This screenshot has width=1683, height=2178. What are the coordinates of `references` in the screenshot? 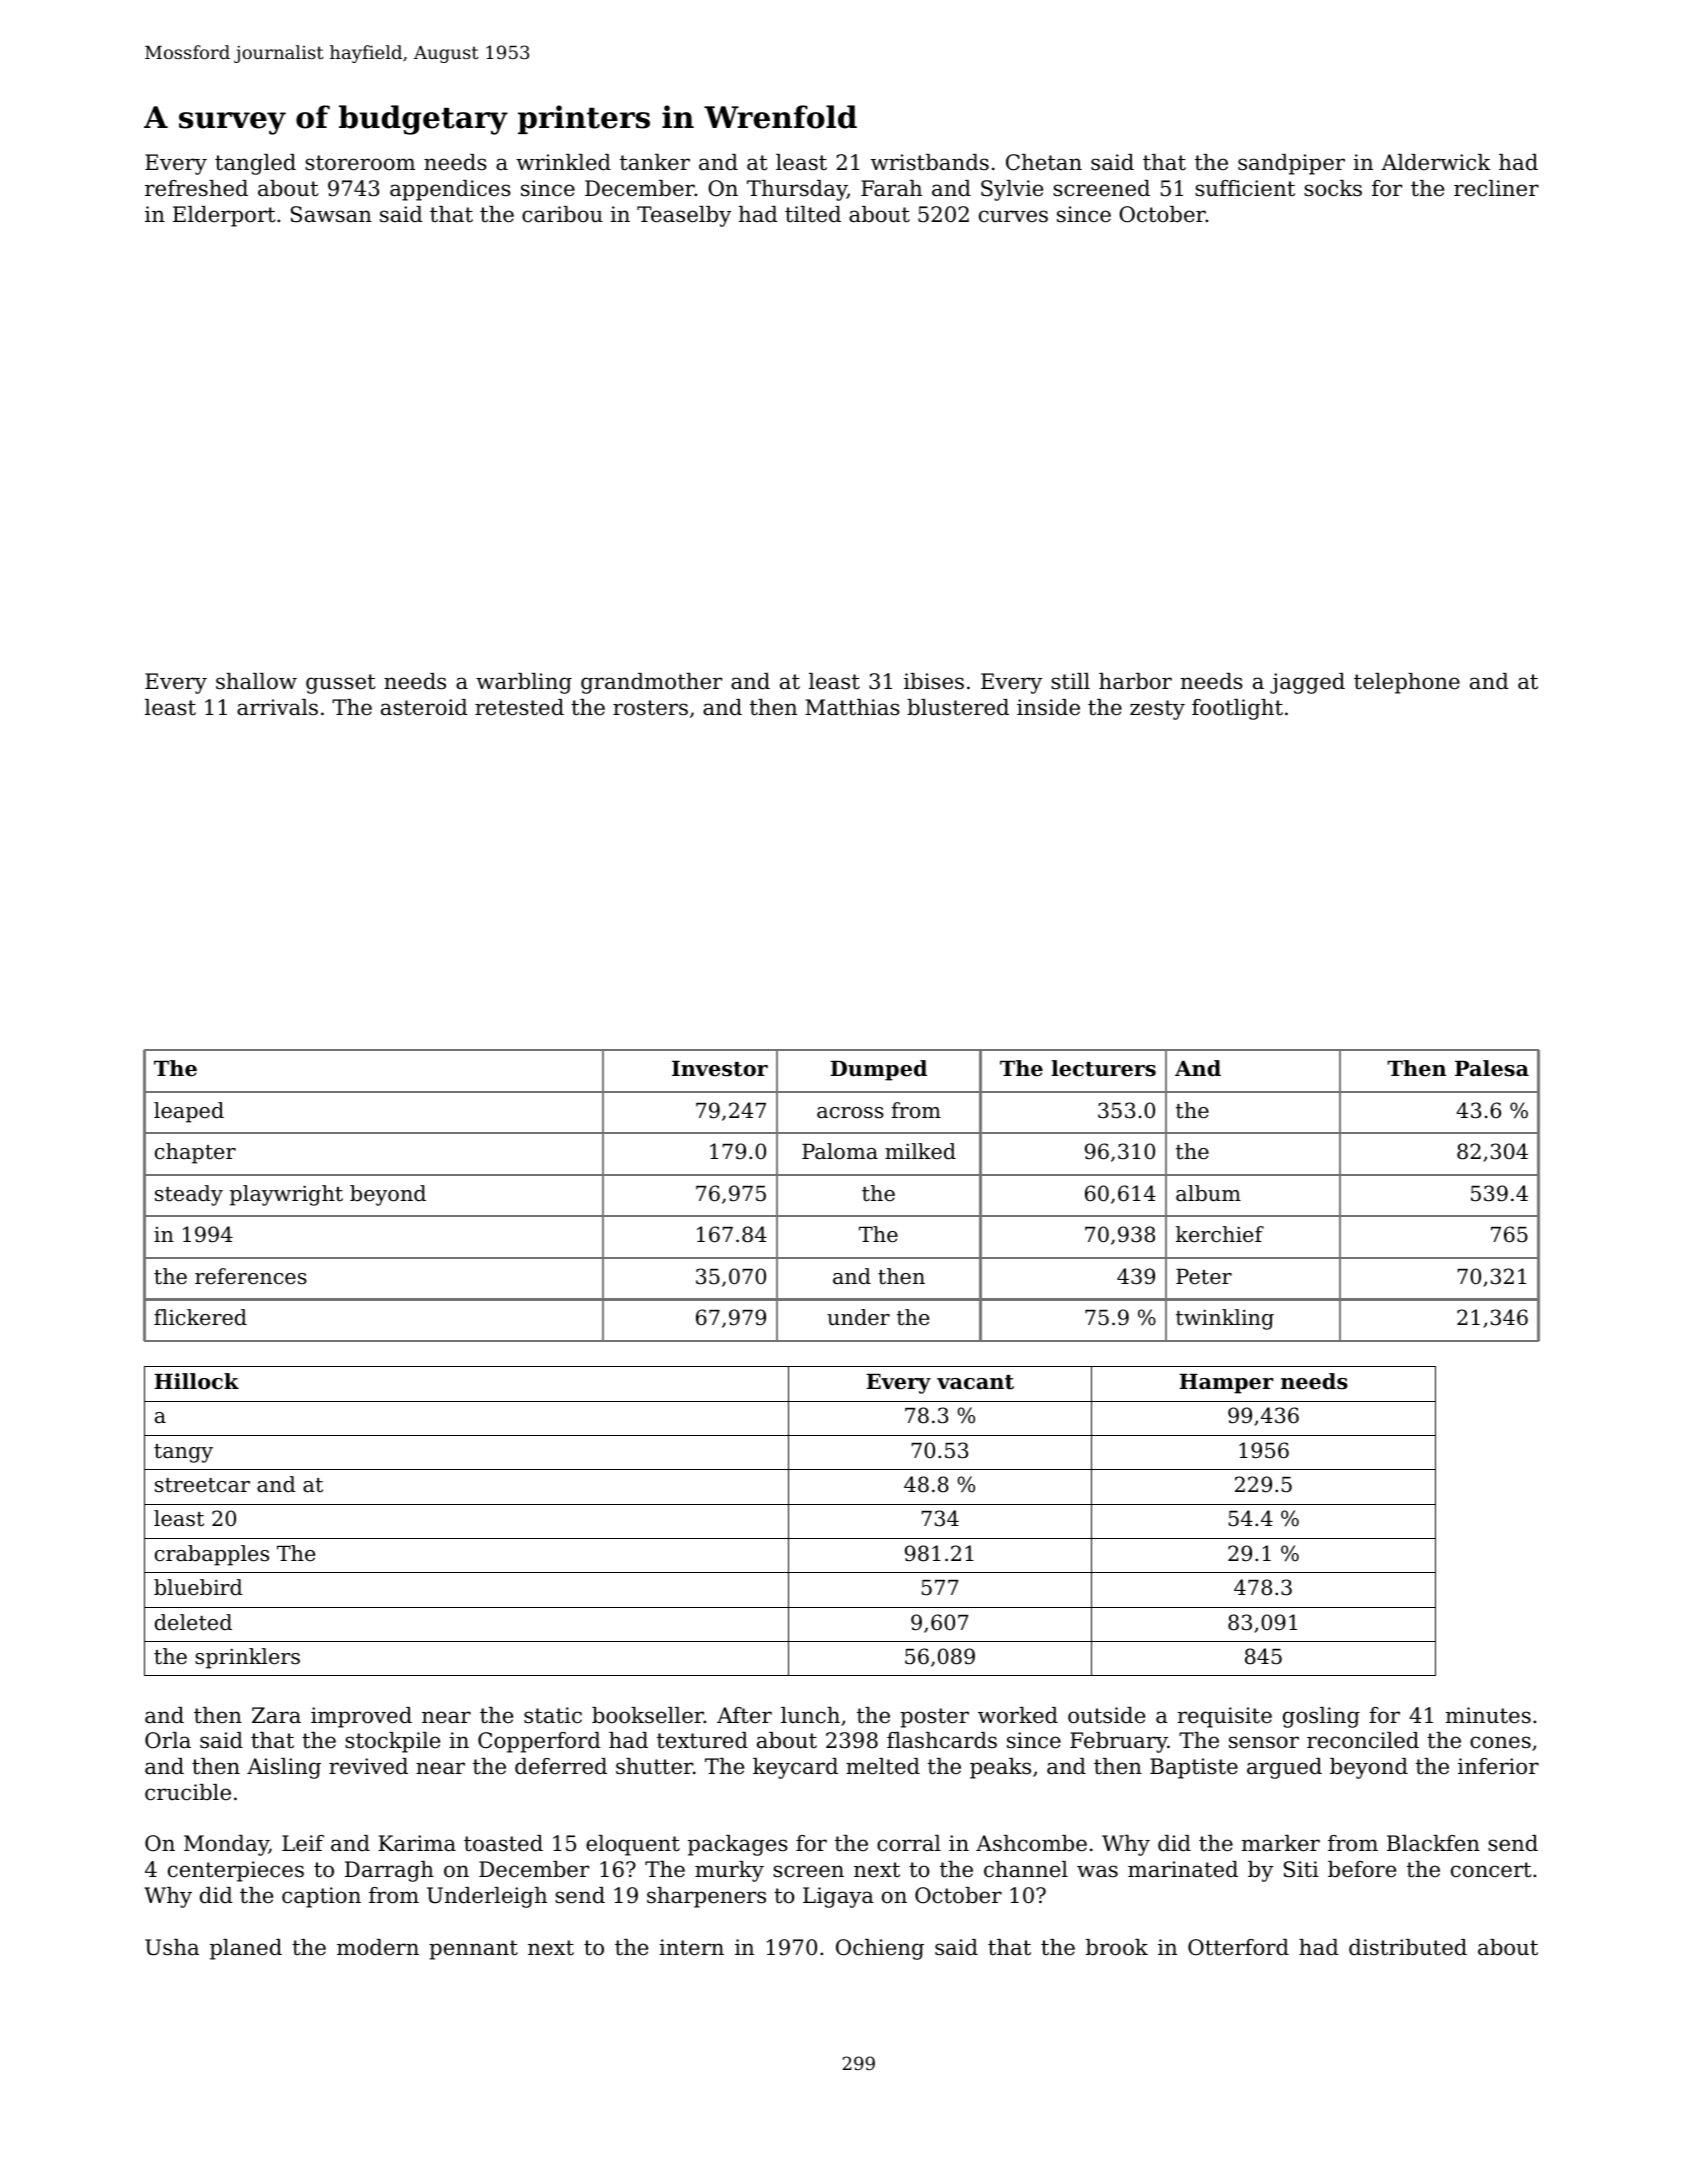 It's located at (251, 1276).
